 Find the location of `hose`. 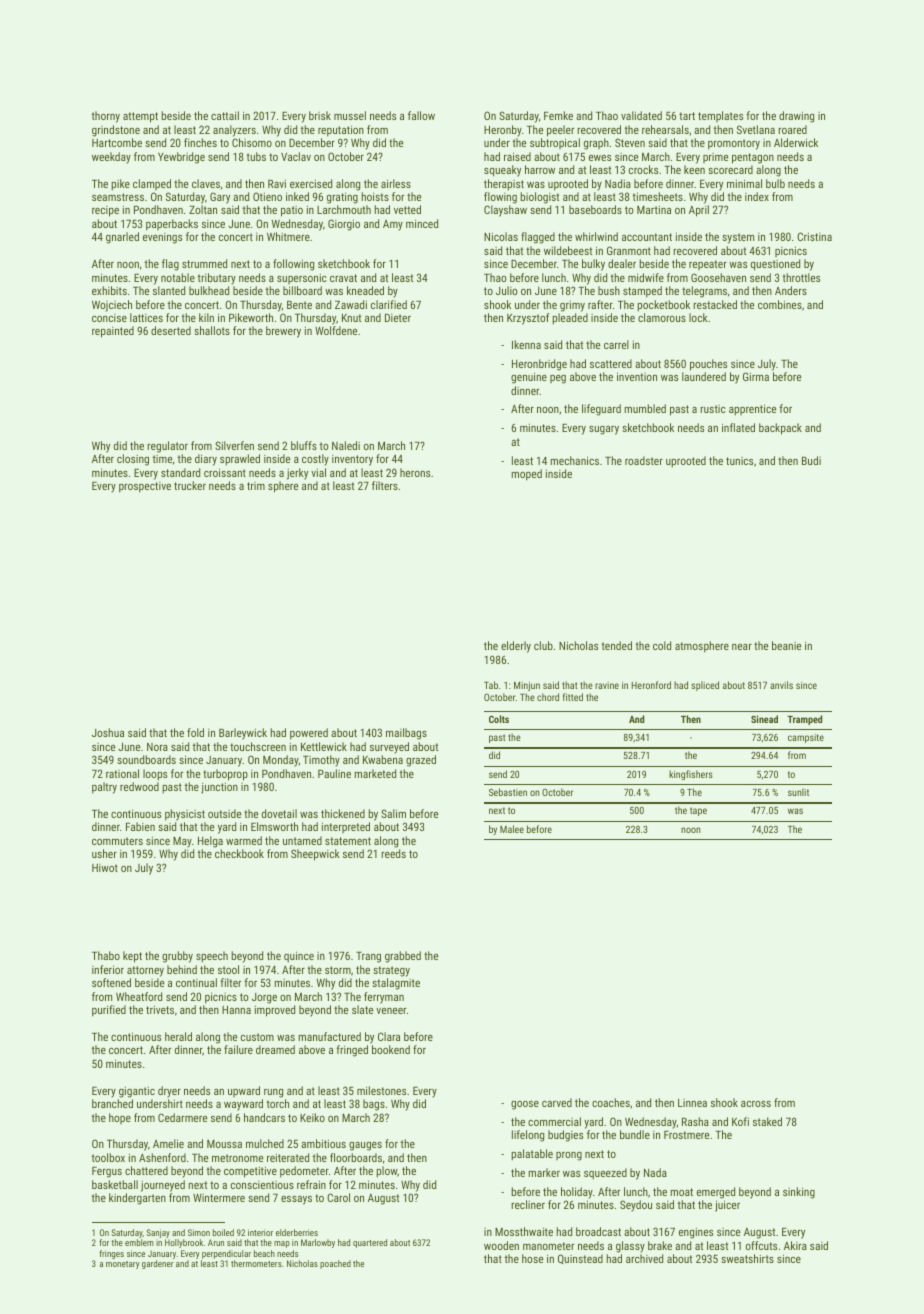

hose is located at coordinates (532, 1258).
